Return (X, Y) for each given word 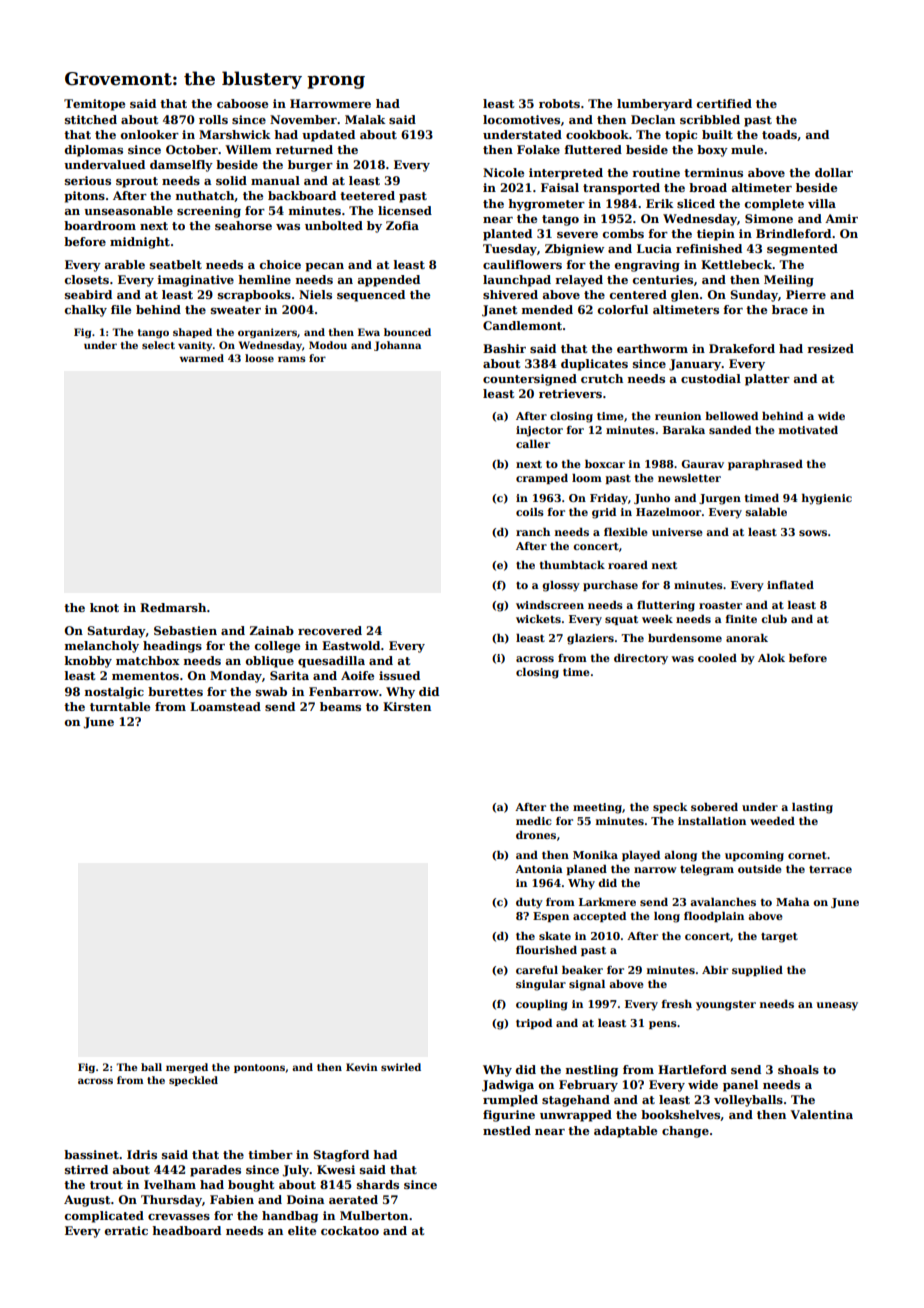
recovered (330, 630)
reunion (678, 416)
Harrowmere (330, 103)
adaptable (625, 1132)
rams (292, 359)
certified (724, 103)
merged (187, 1068)
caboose (242, 103)
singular (541, 985)
